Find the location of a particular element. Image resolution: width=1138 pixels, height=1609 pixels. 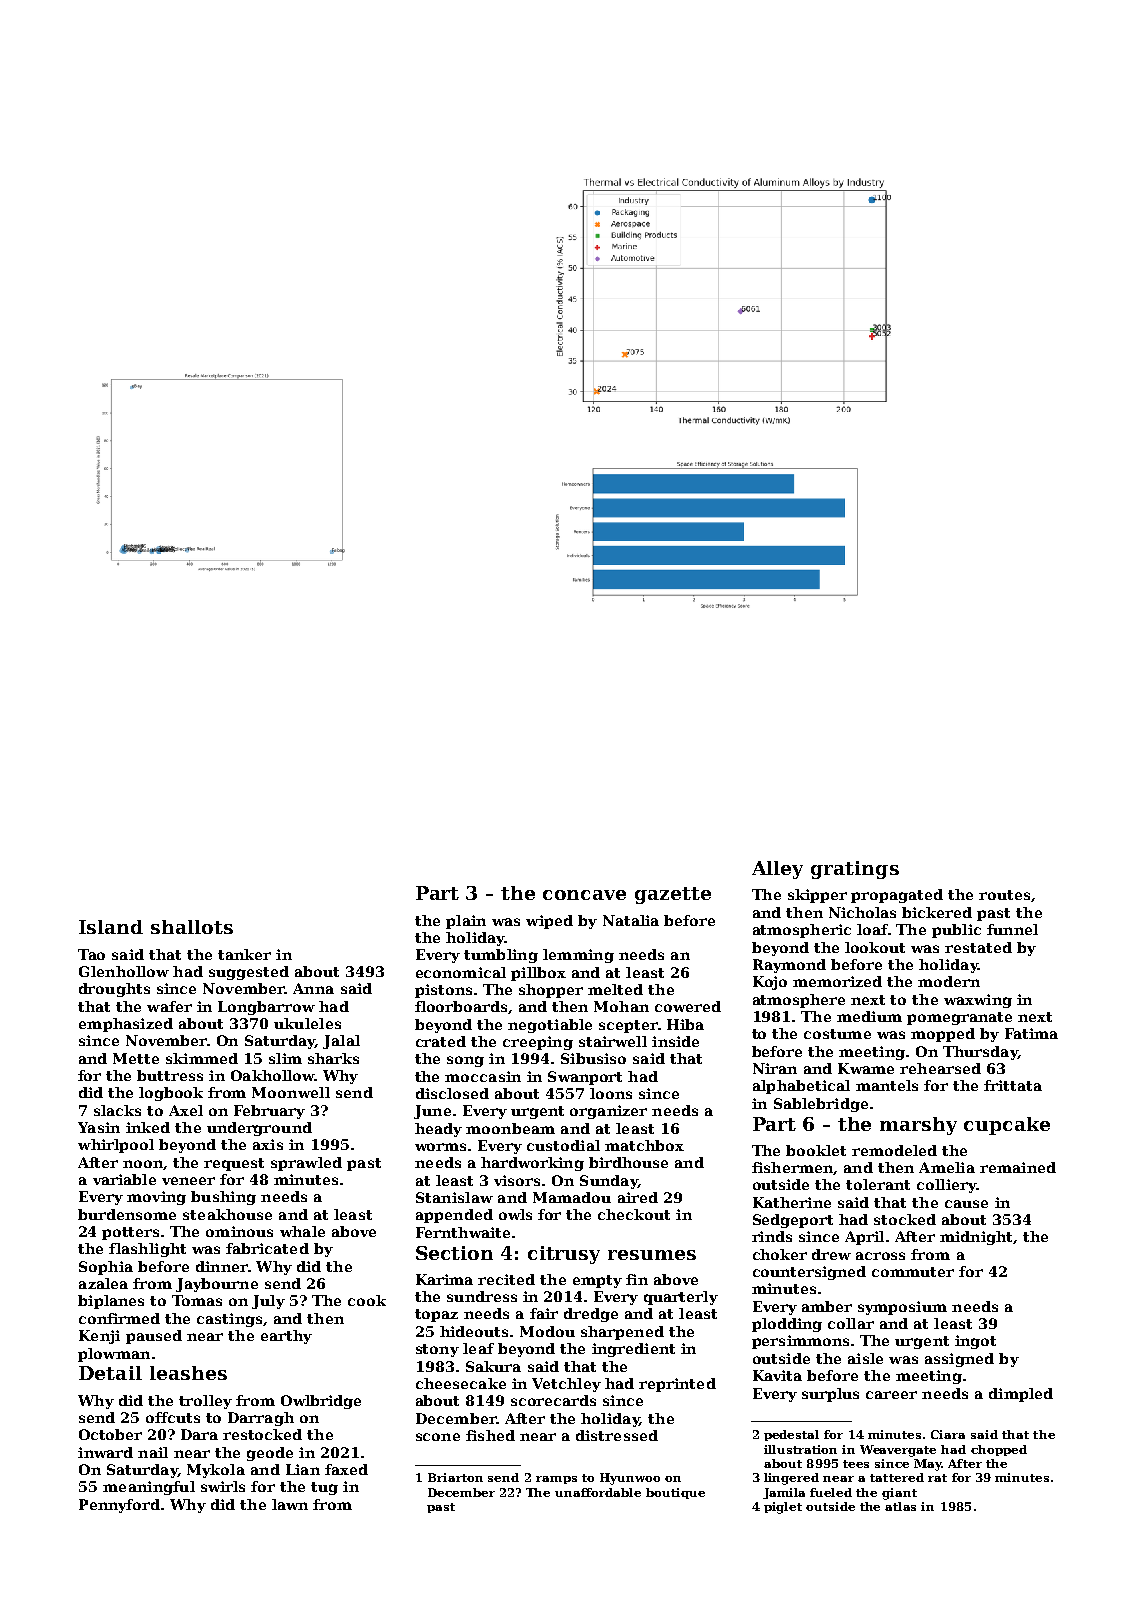

variable is located at coordinates (124, 1179).
